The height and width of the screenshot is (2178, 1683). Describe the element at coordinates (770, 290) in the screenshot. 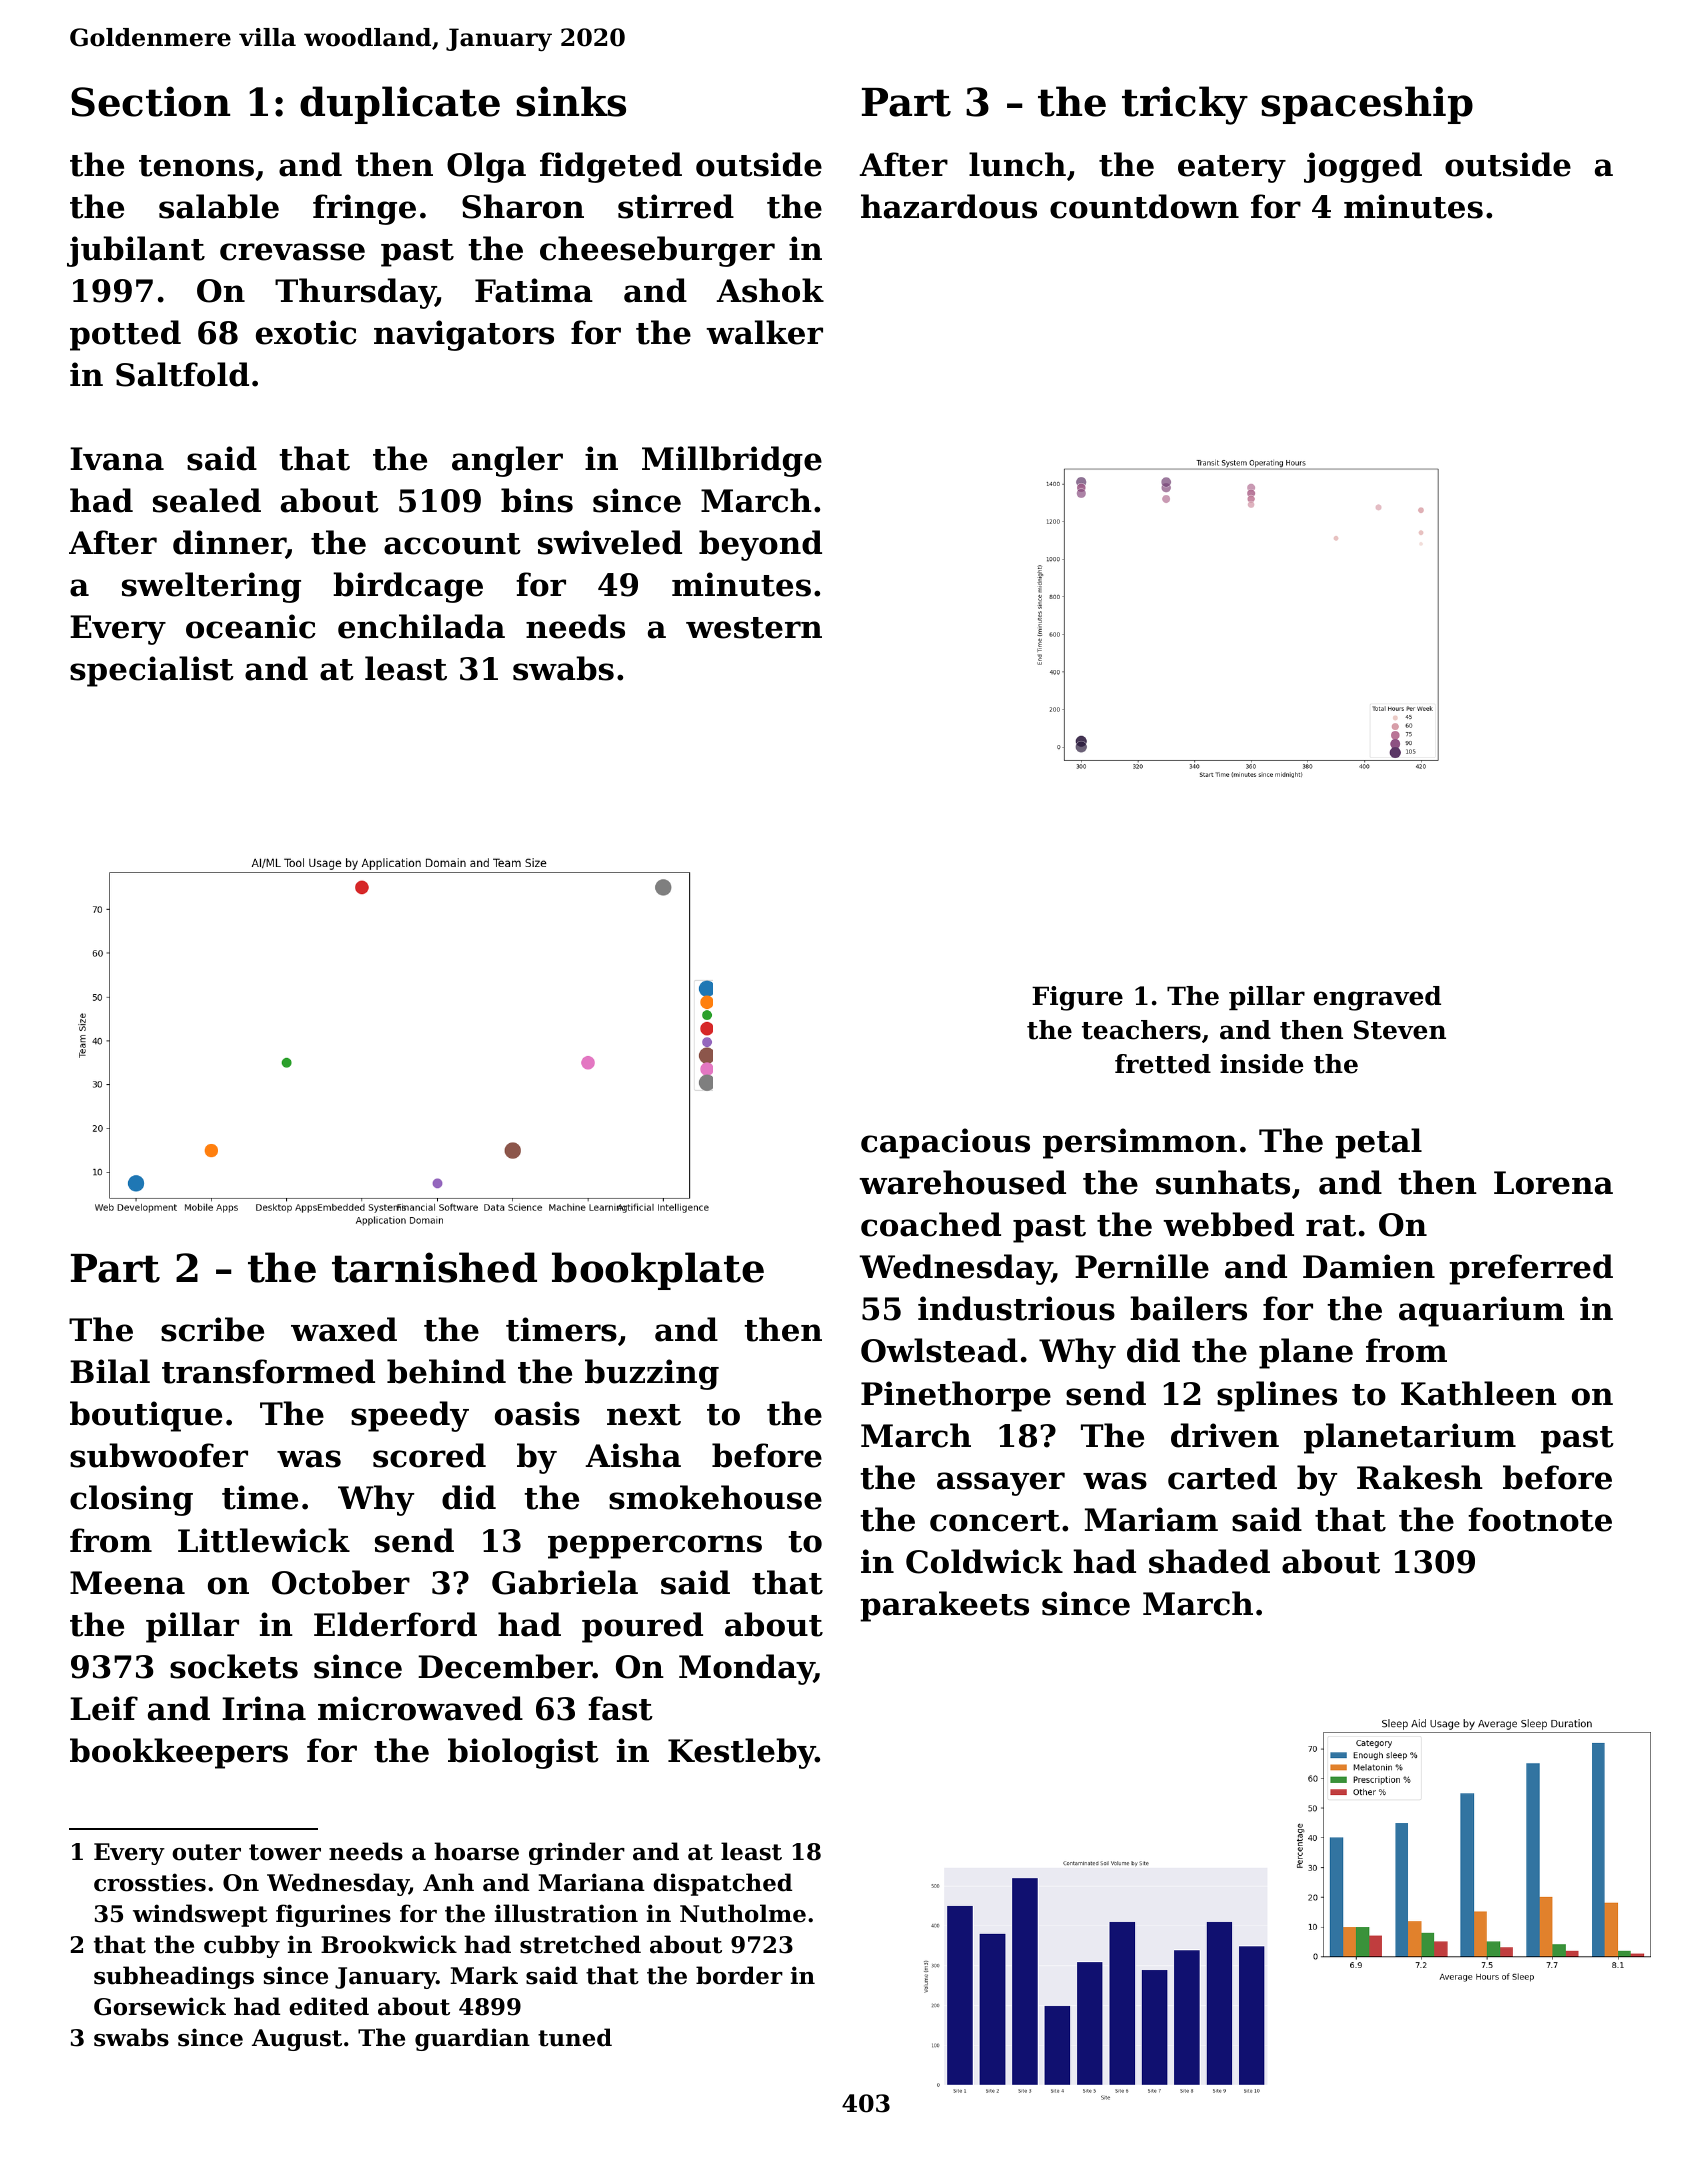

I see `Ashok` at that location.
